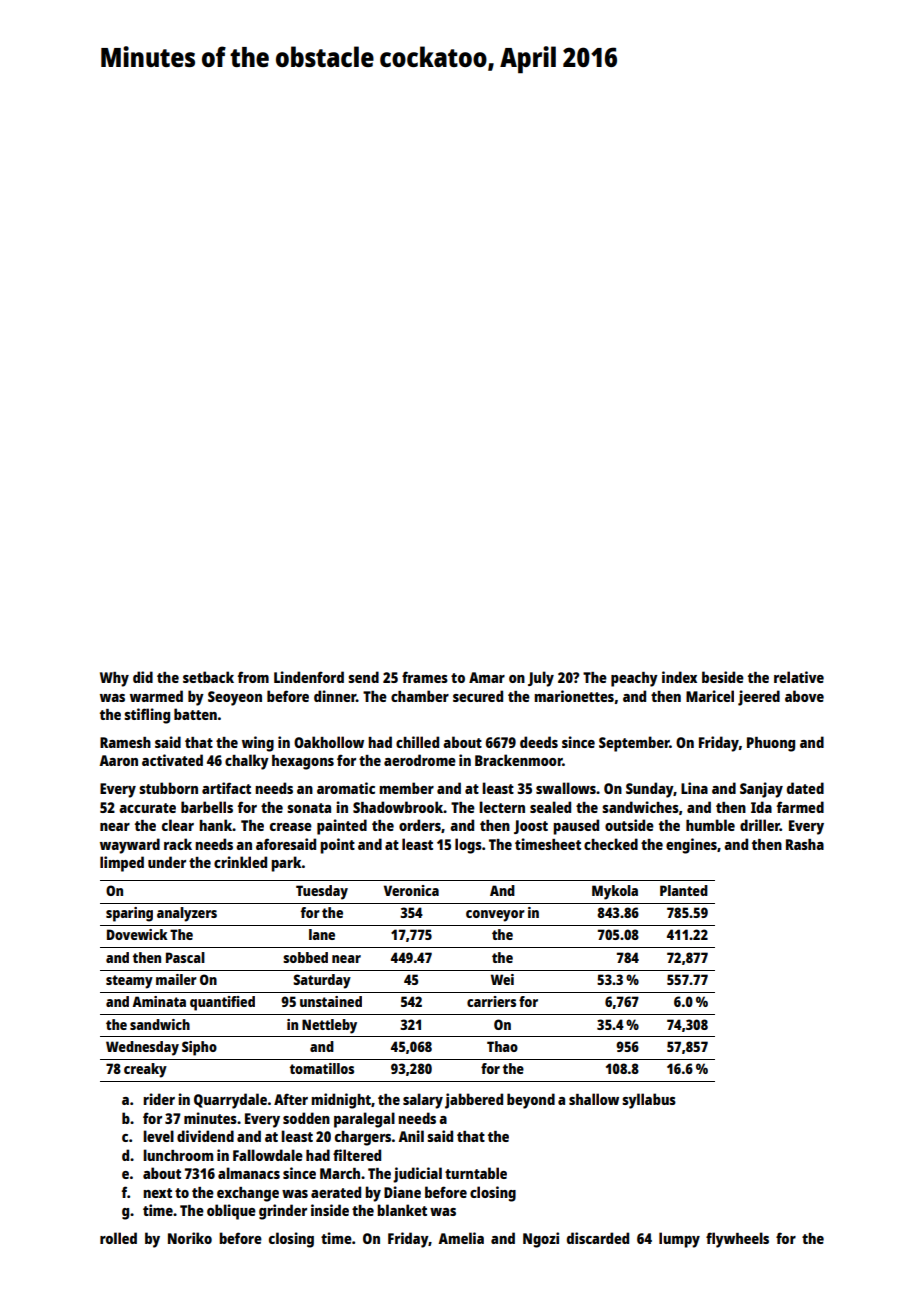  What do you see at coordinates (406, 788) in the page?
I see `member` at bounding box center [406, 788].
